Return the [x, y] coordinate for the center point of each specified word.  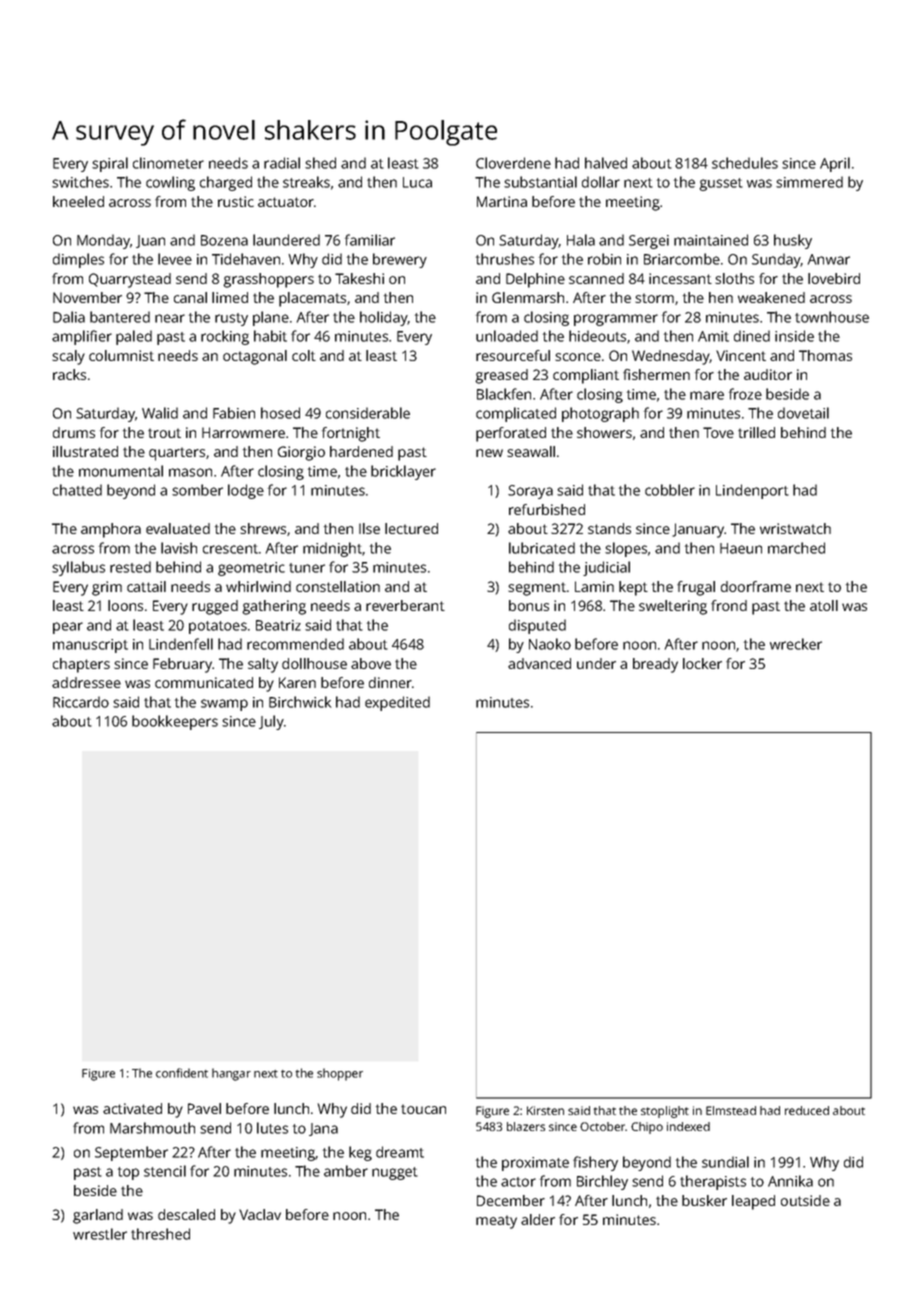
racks [69, 374]
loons [125, 605]
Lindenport [752, 491]
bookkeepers [175, 722]
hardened [361, 451]
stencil [165, 1171]
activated [132, 1108]
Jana [323, 1129]
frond [729, 605]
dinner [390, 682]
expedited [397, 703]
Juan [150, 241]
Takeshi [359, 278]
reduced [807, 1110]
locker [702, 663]
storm [654, 298]
